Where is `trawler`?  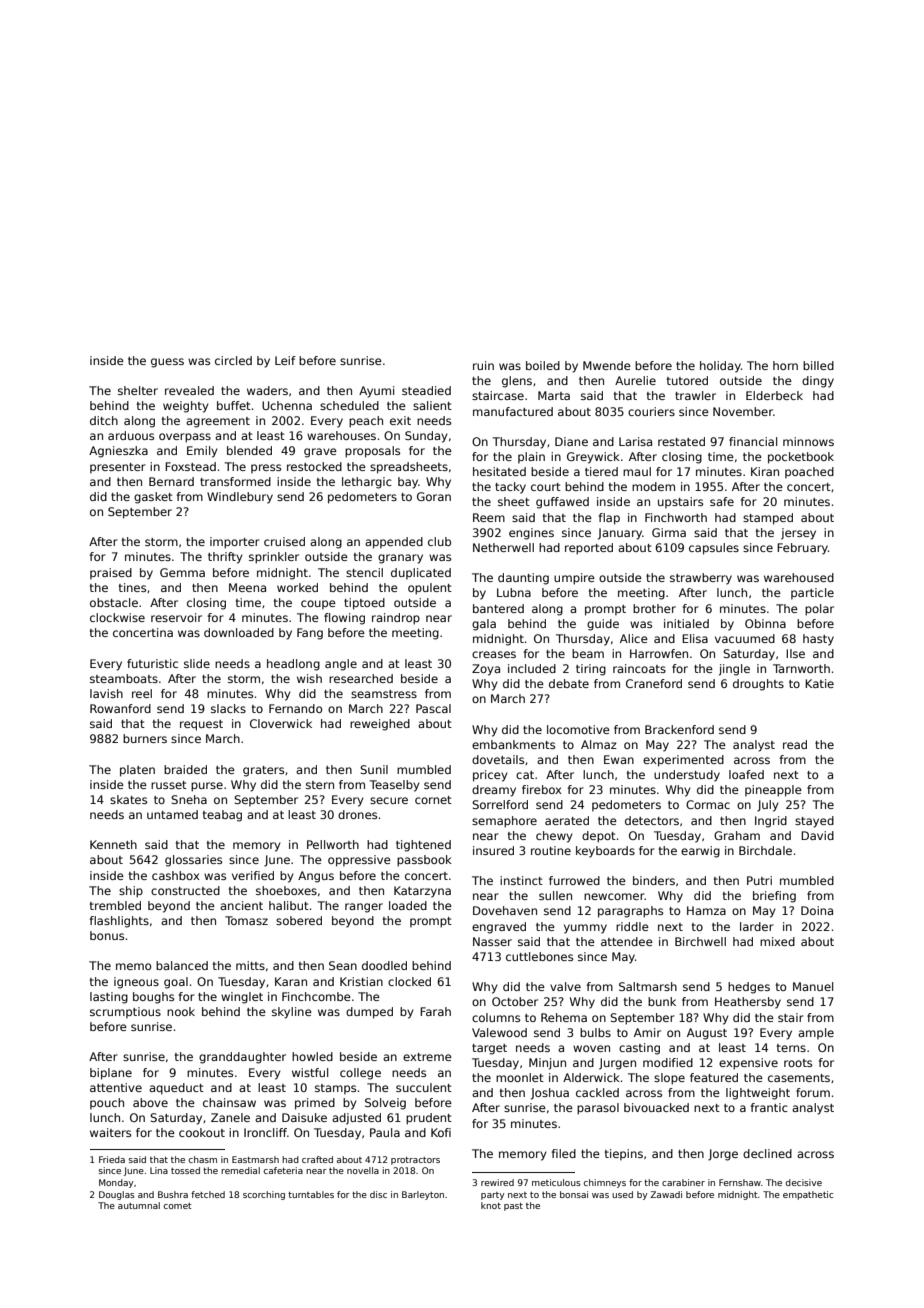 trawler is located at coordinates (695, 395).
